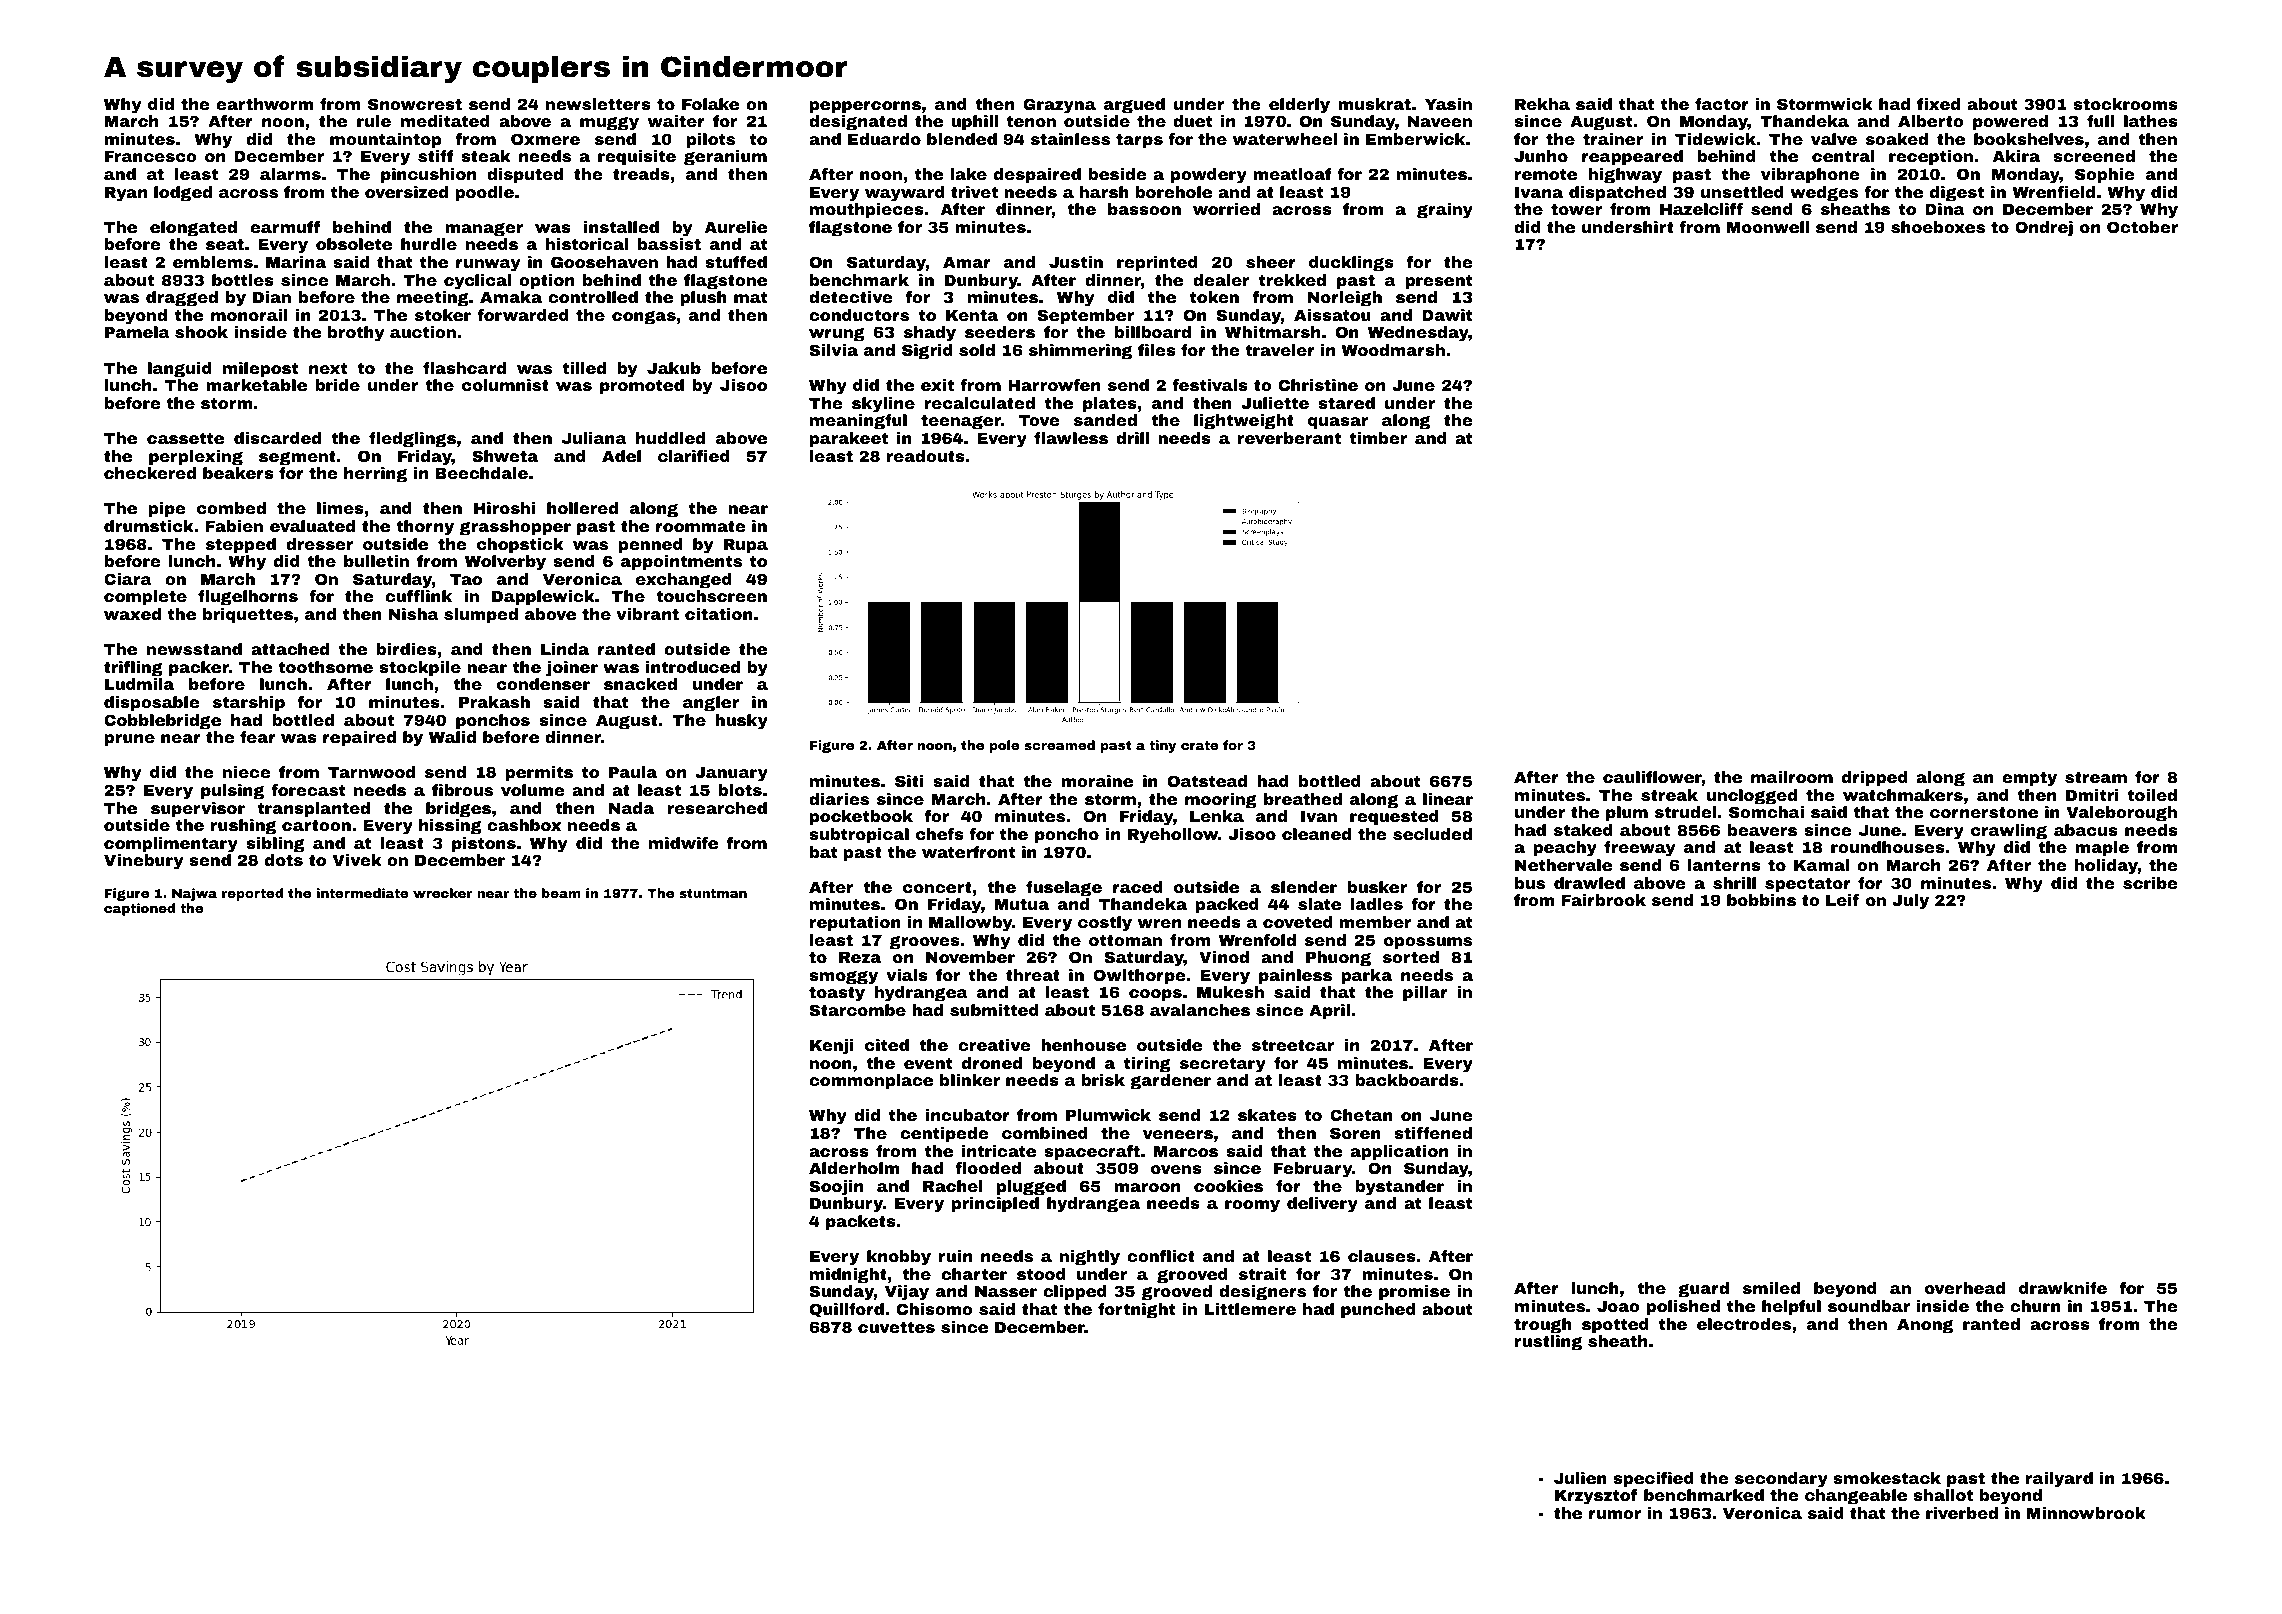 This screenshot has width=2282, height=1614. I want to click on factor, so click(1722, 104).
